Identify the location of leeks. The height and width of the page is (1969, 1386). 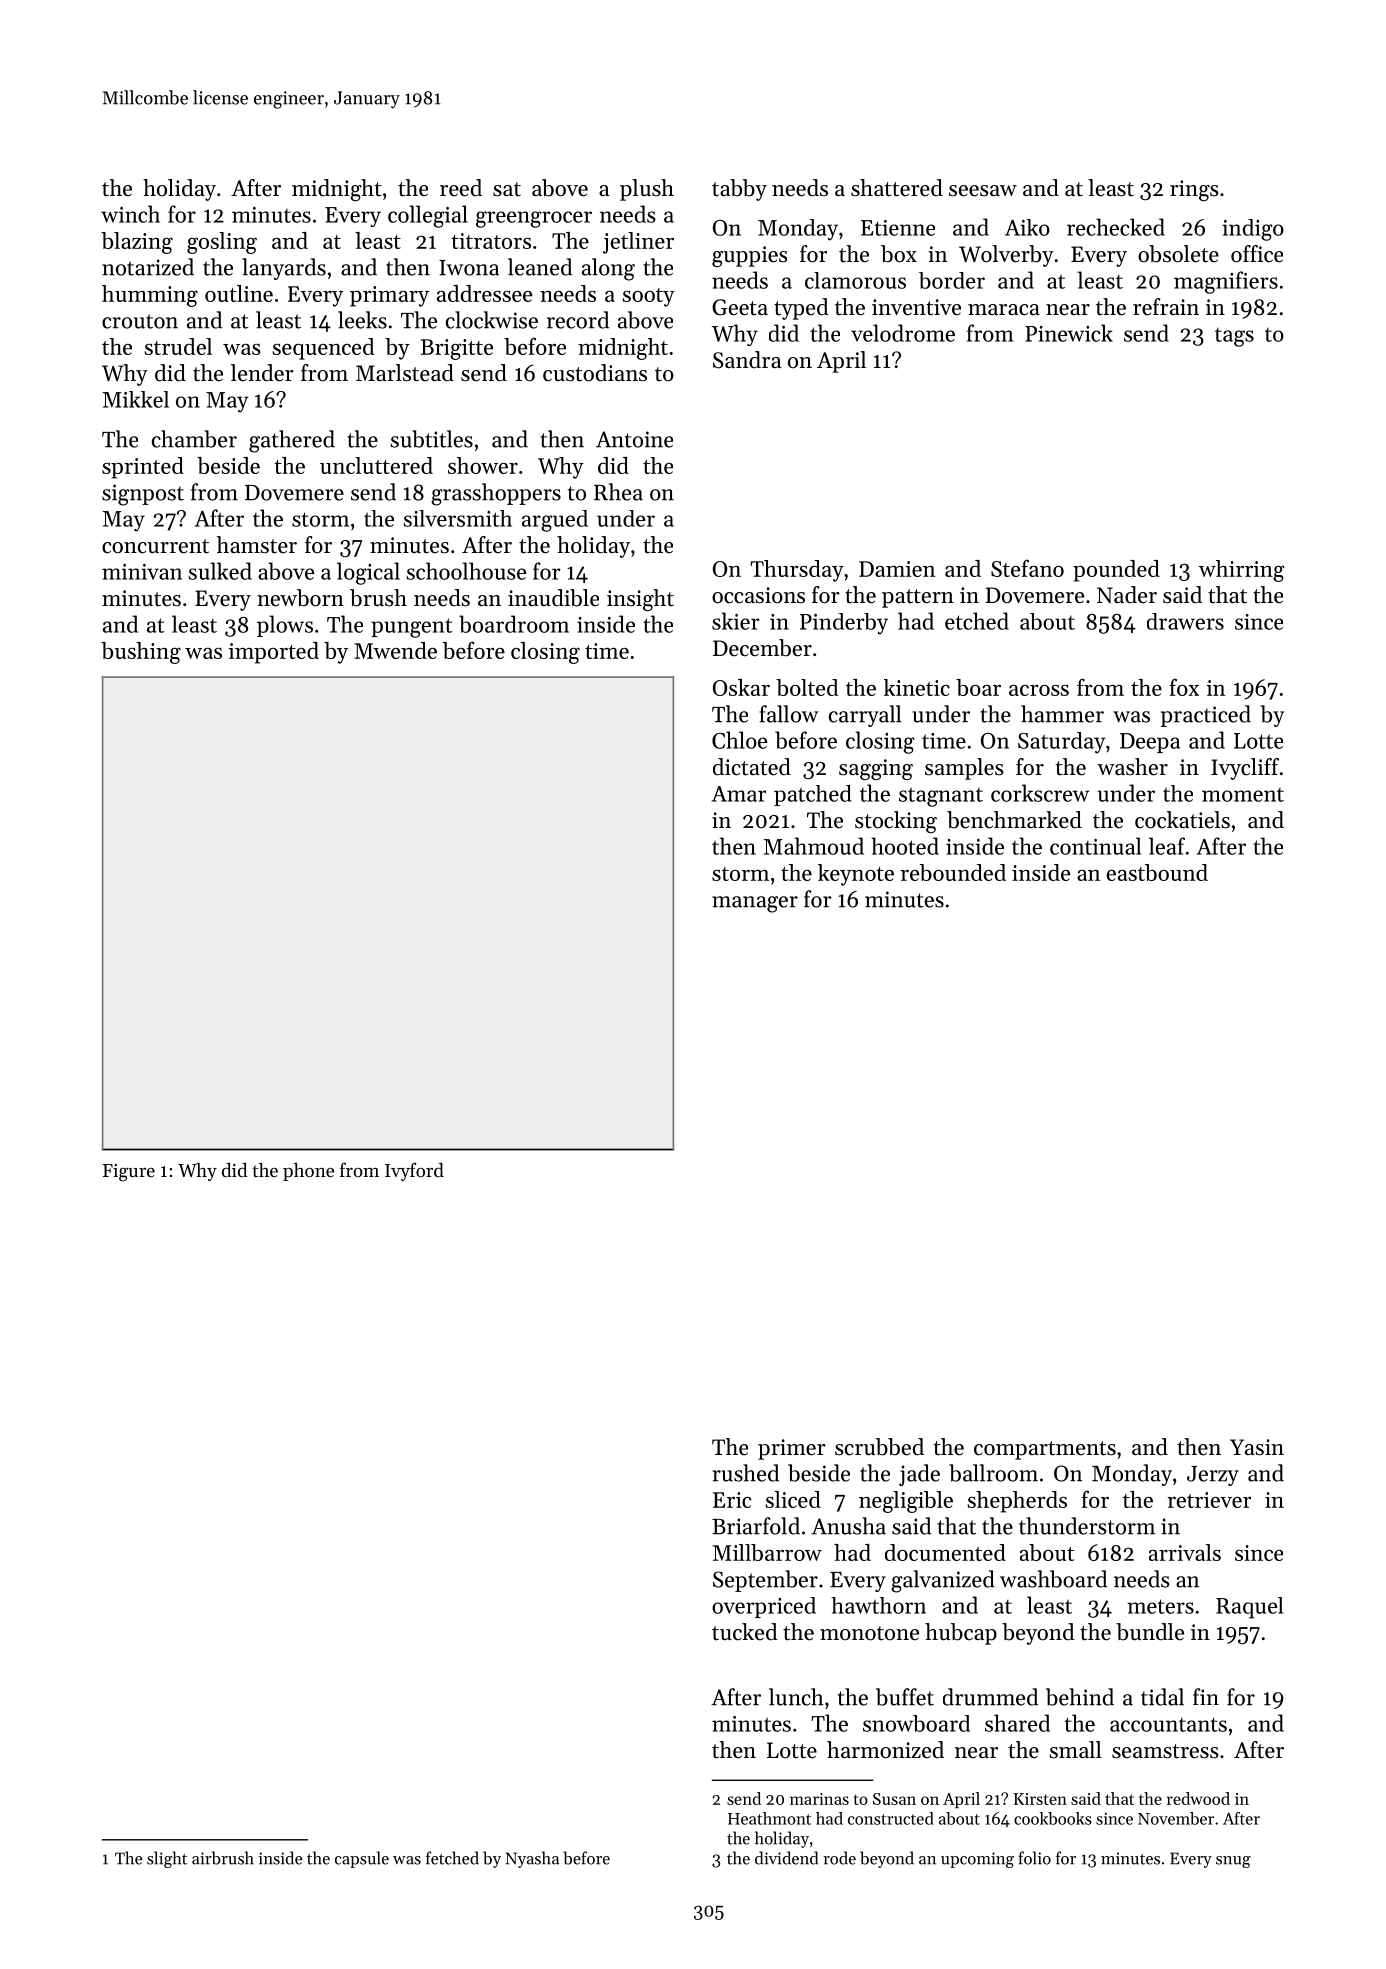
(362, 320).
